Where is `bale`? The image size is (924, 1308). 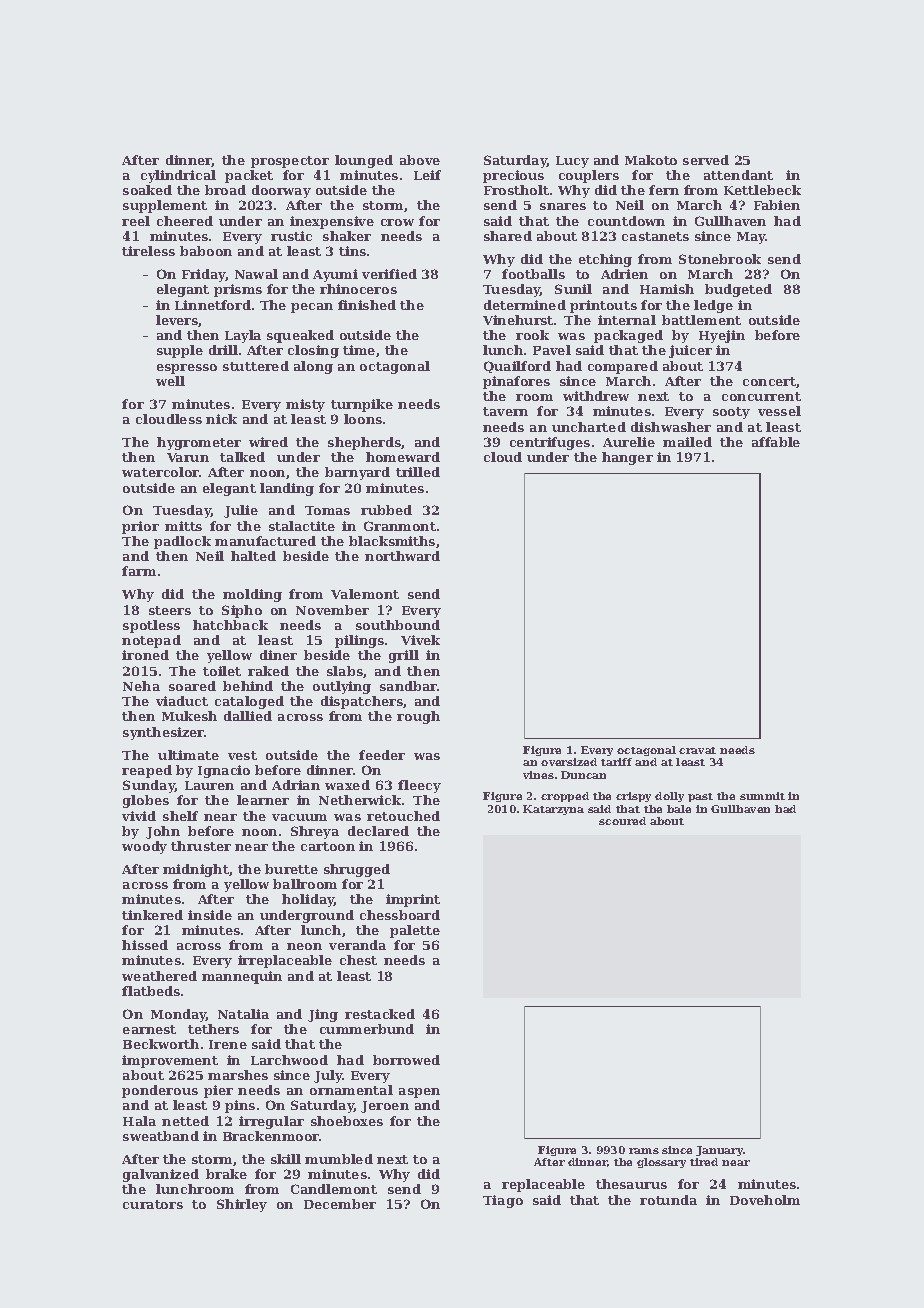 bale is located at coordinates (679, 809).
